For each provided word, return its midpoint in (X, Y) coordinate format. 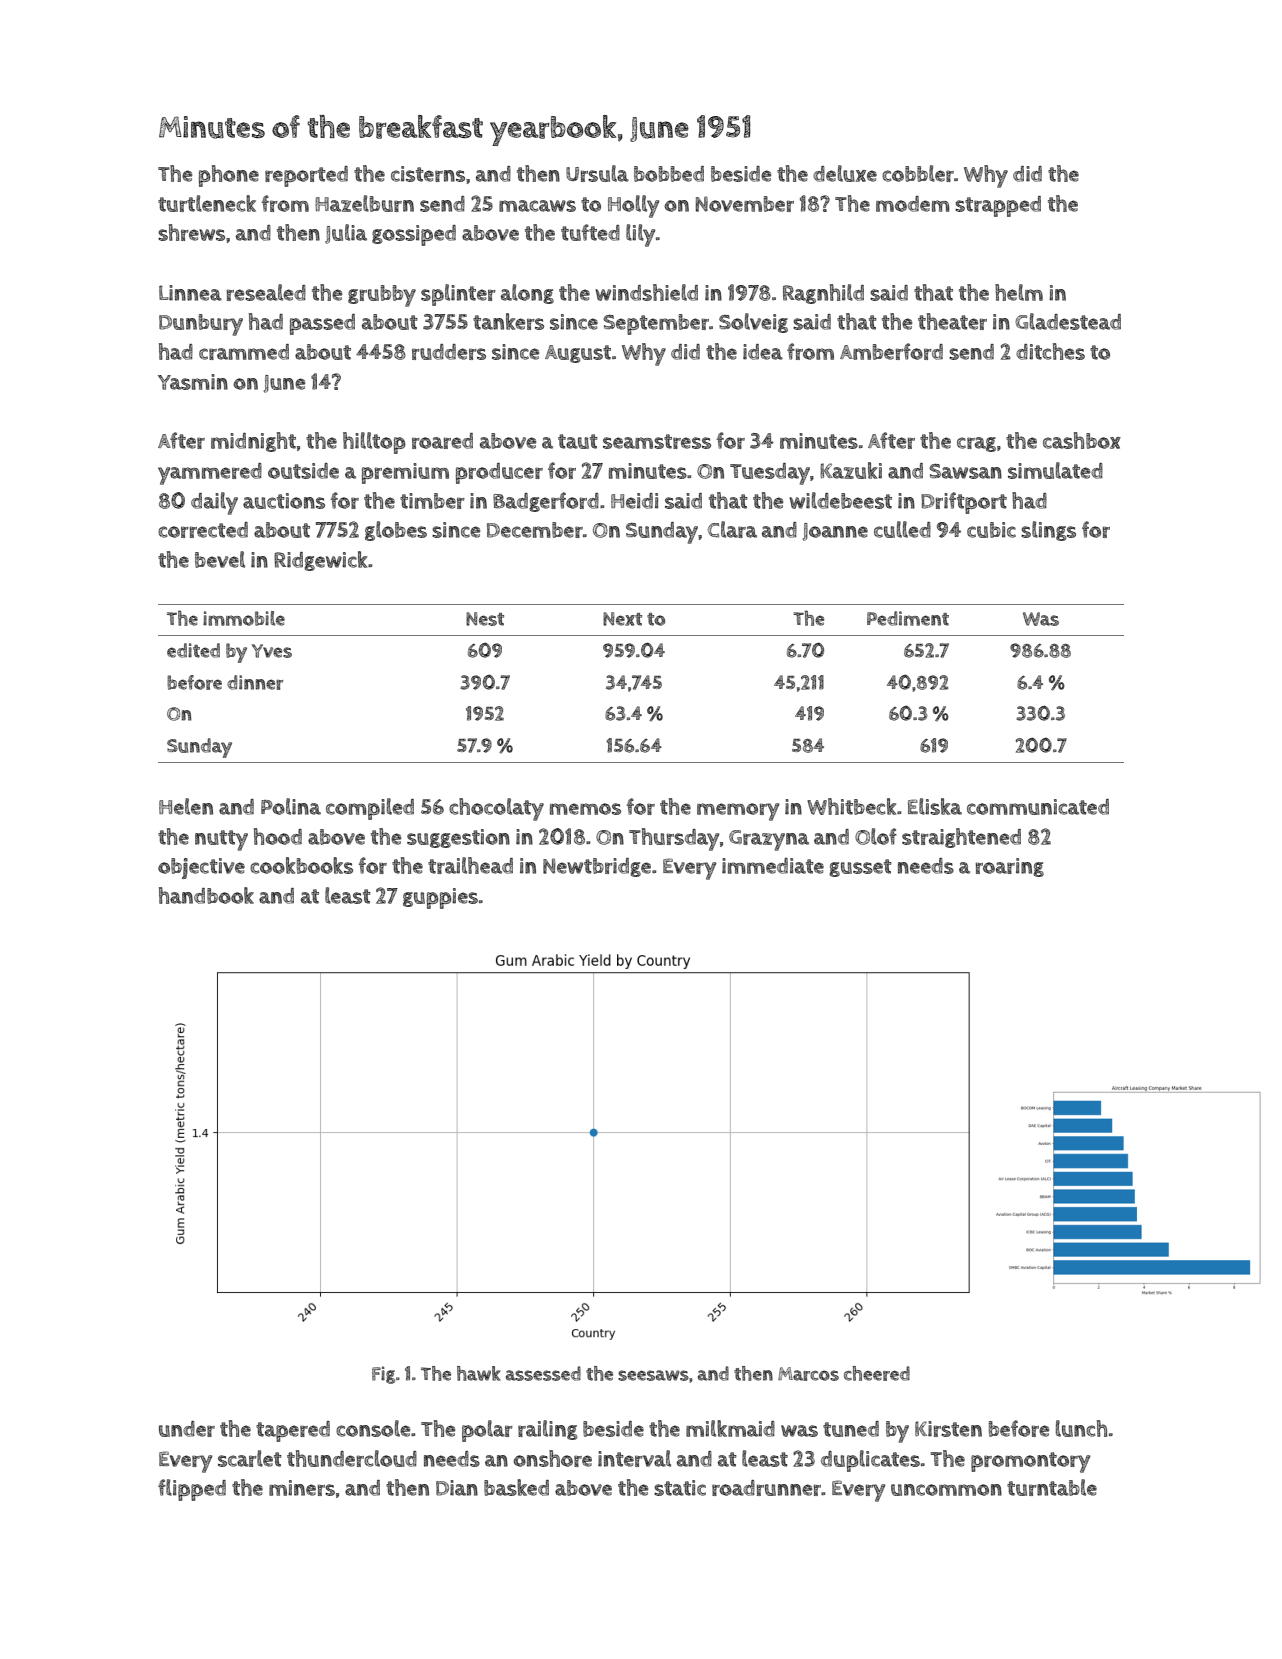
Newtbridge (597, 867)
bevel (220, 559)
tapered (293, 1431)
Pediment (908, 618)
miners (302, 1488)
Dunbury (201, 325)
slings (1048, 531)
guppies (440, 898)
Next (622, 619)
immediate (773, 866)
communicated (1038, 807)
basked (516, 1487)
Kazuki (851, 470)
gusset (860, 868)
